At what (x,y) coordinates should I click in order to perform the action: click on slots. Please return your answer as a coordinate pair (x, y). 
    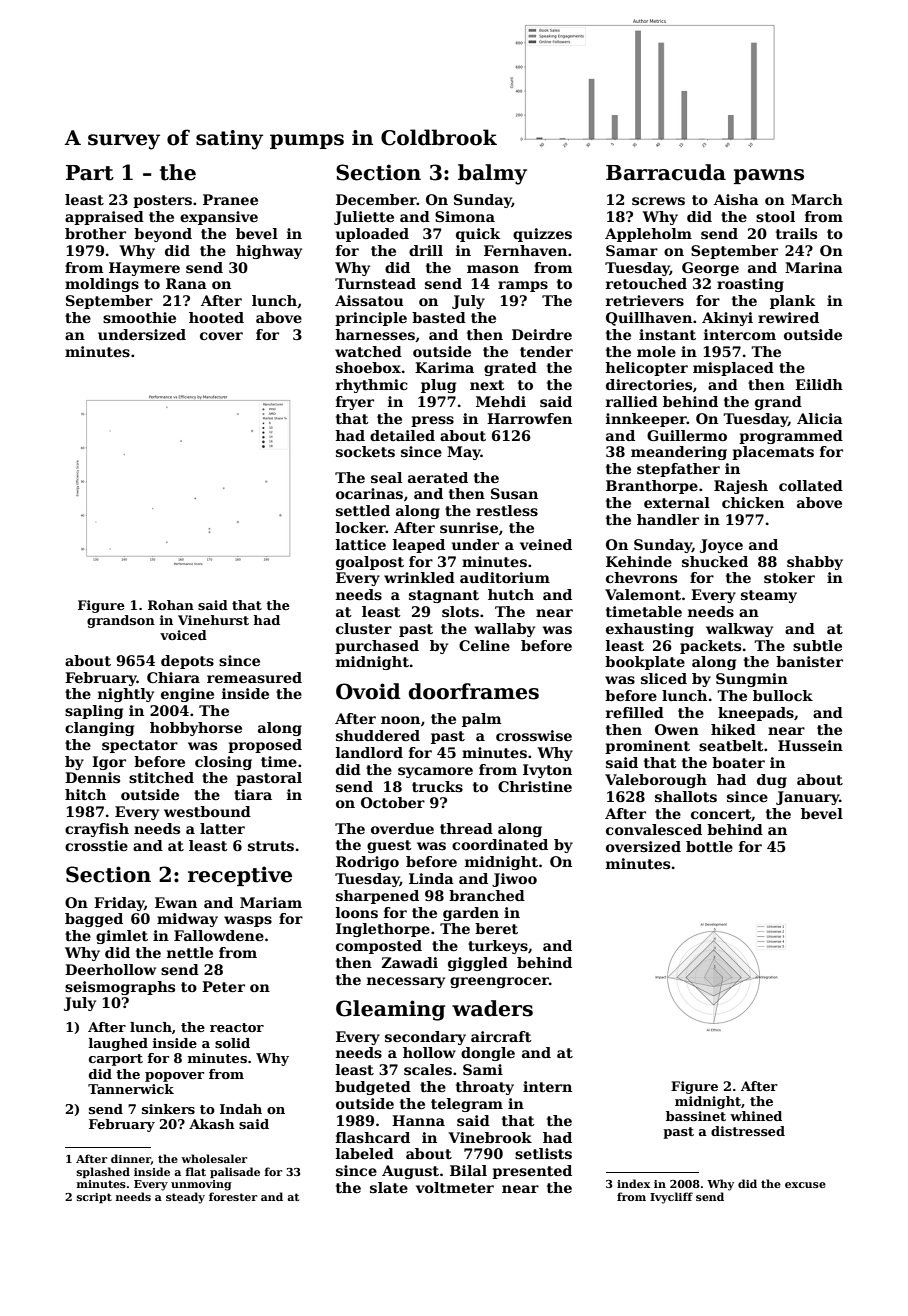
    Looking at the image, I should click on (460, 611).
